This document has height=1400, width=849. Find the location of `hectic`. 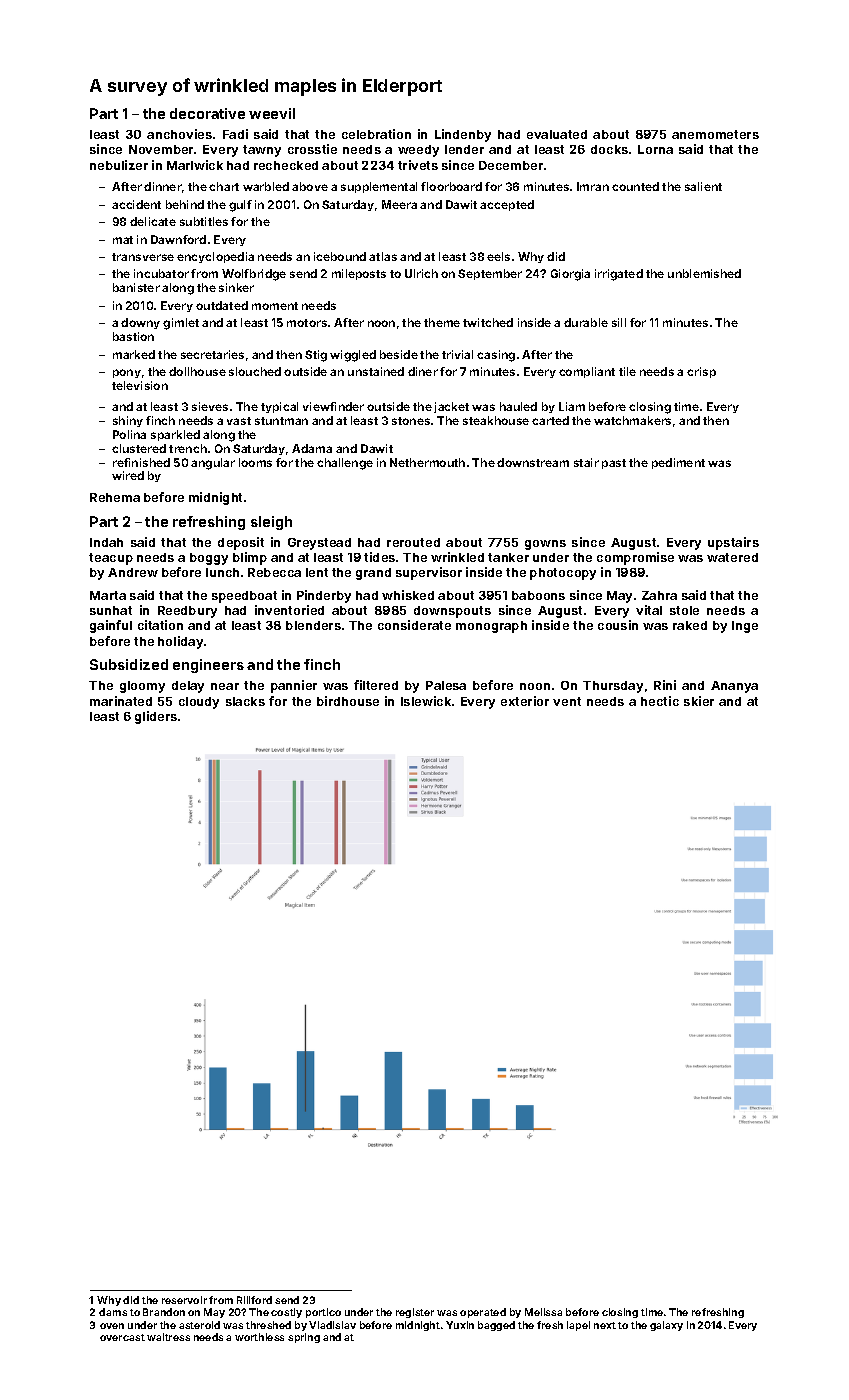

hectic is located at coordinates (660, 701).
